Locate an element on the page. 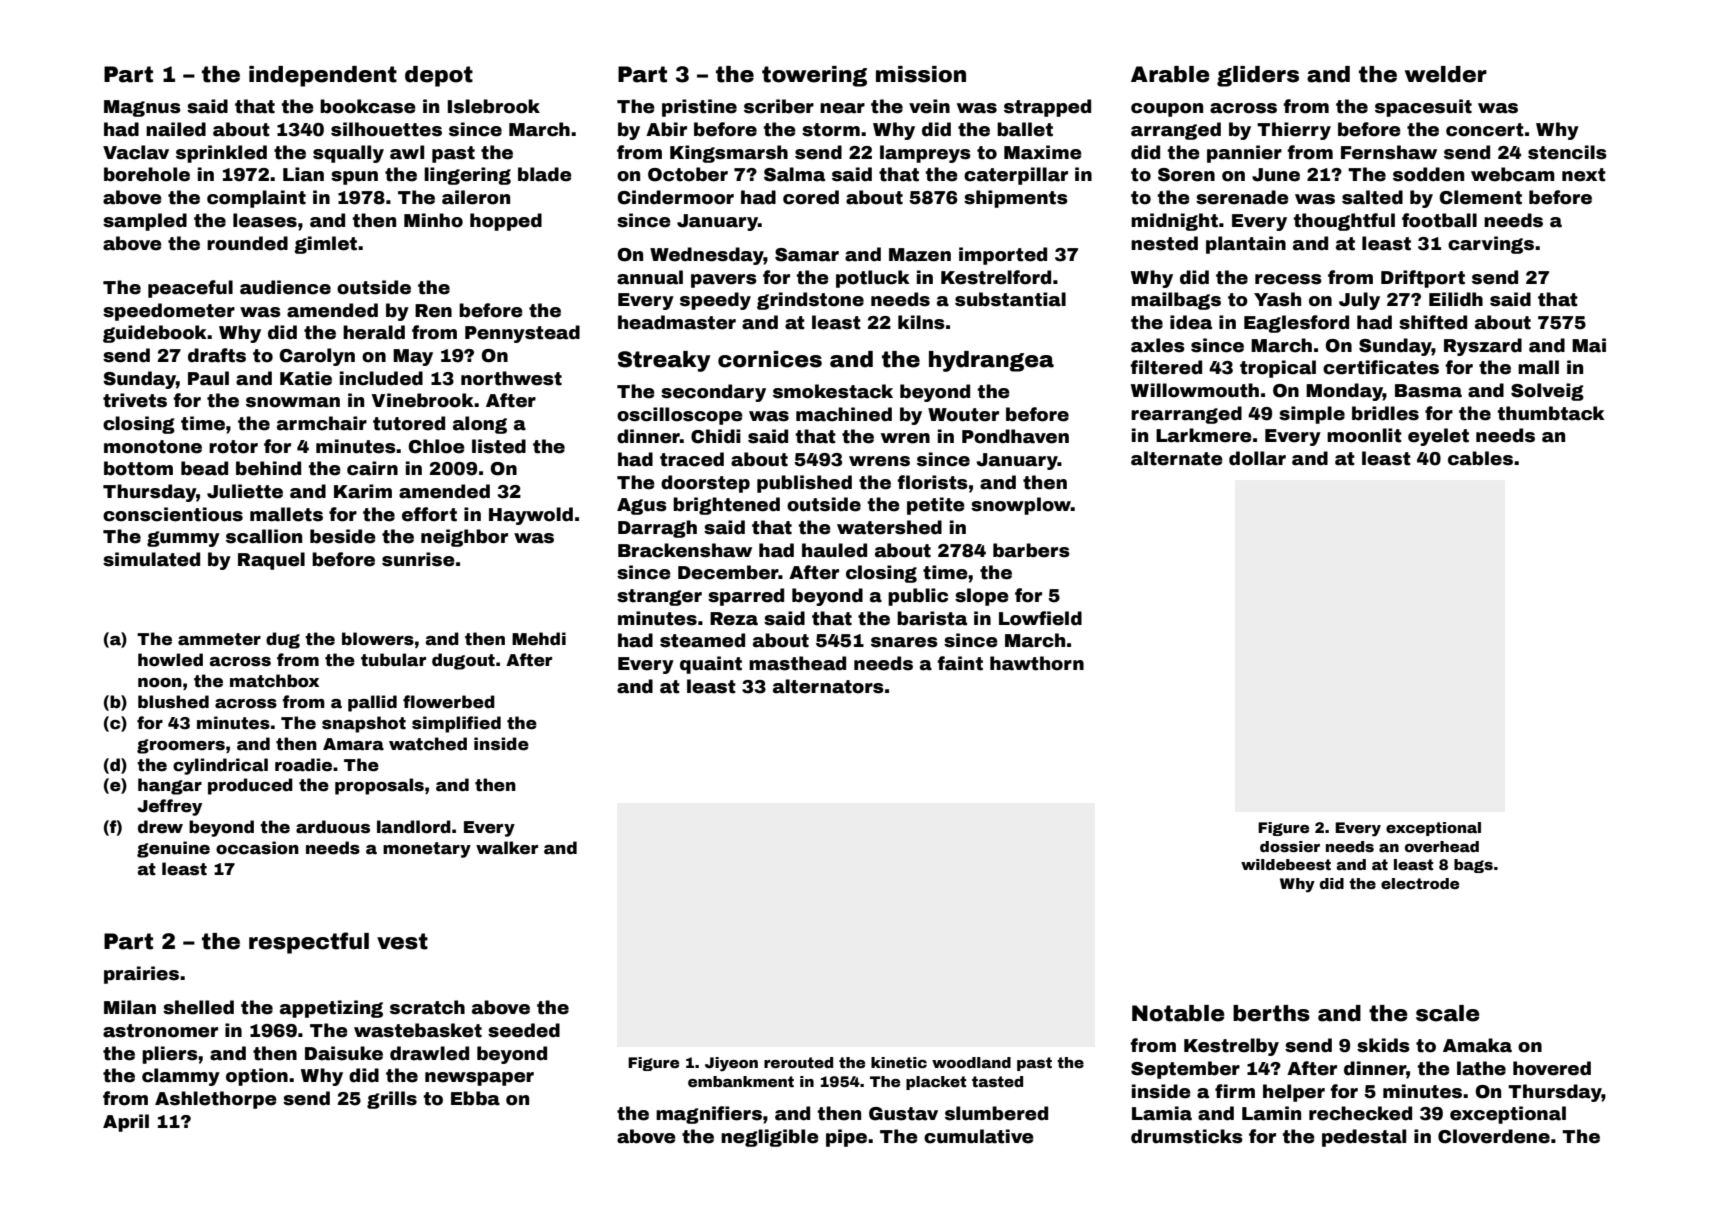 Image resolution: width=1712 pixels, height=1210 pixels. cables is located at coordinates (1480, 458).
